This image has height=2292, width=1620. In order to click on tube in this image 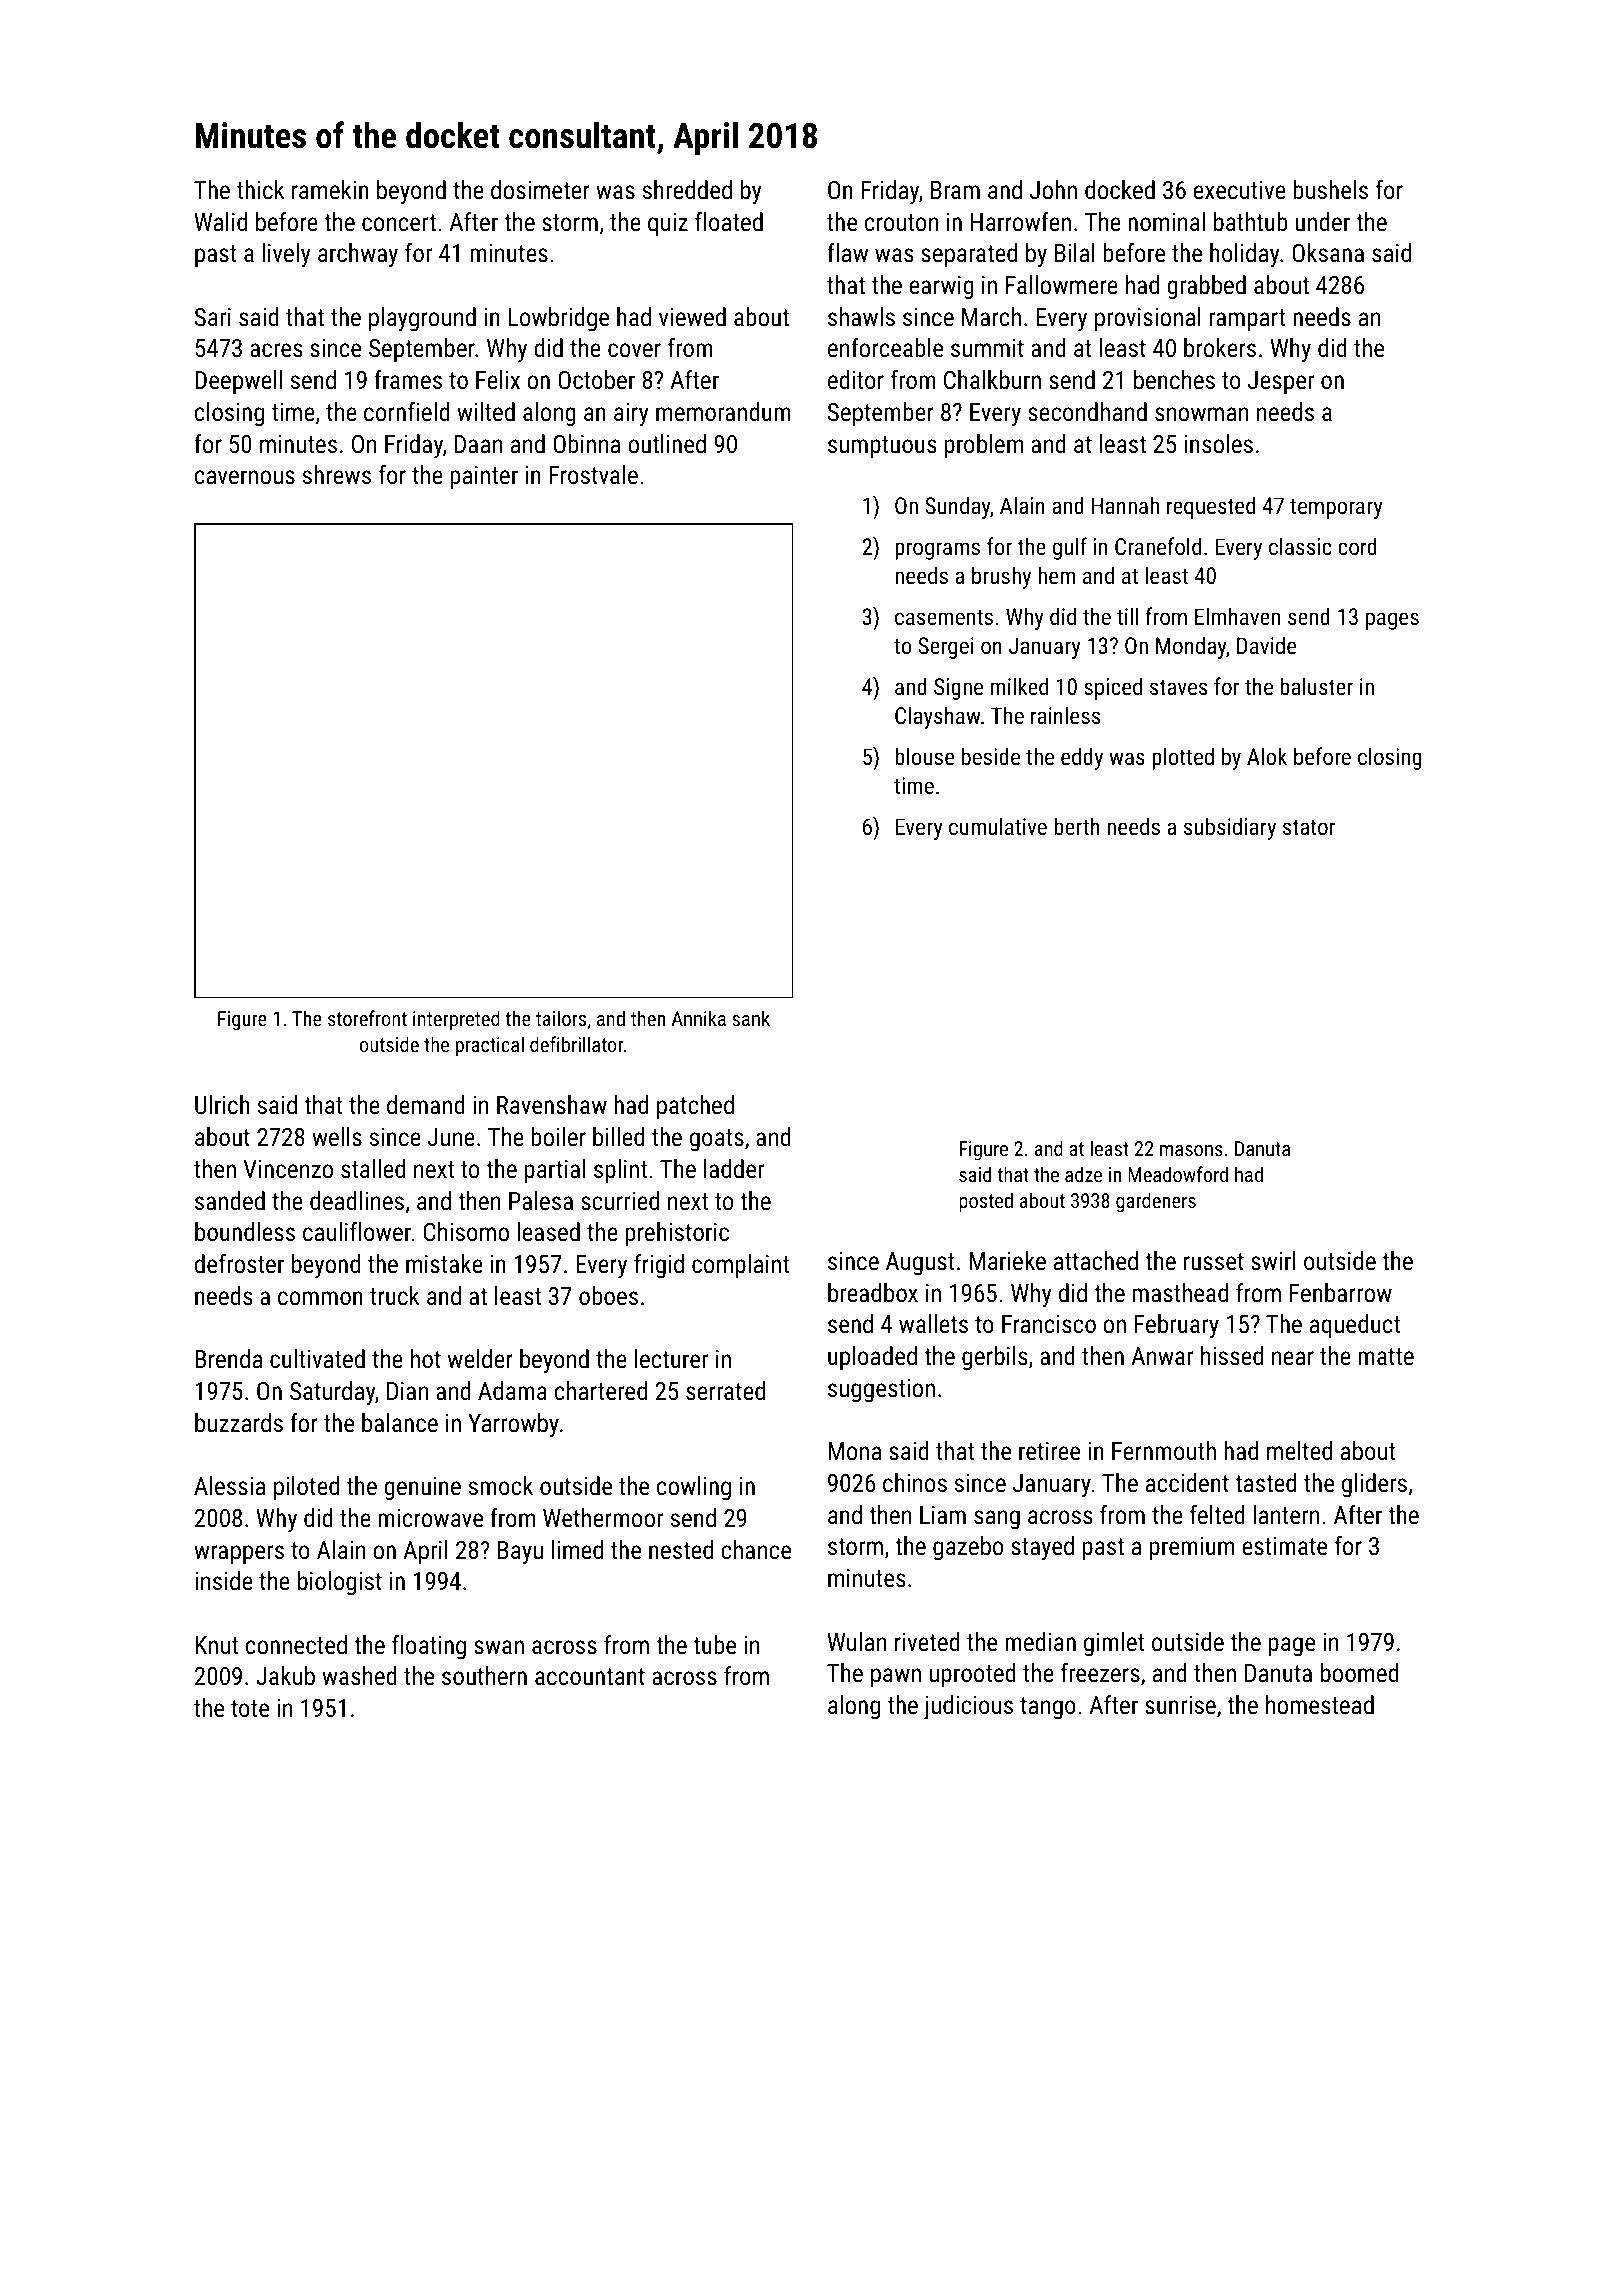, I will do `click(714, 1644)`.
